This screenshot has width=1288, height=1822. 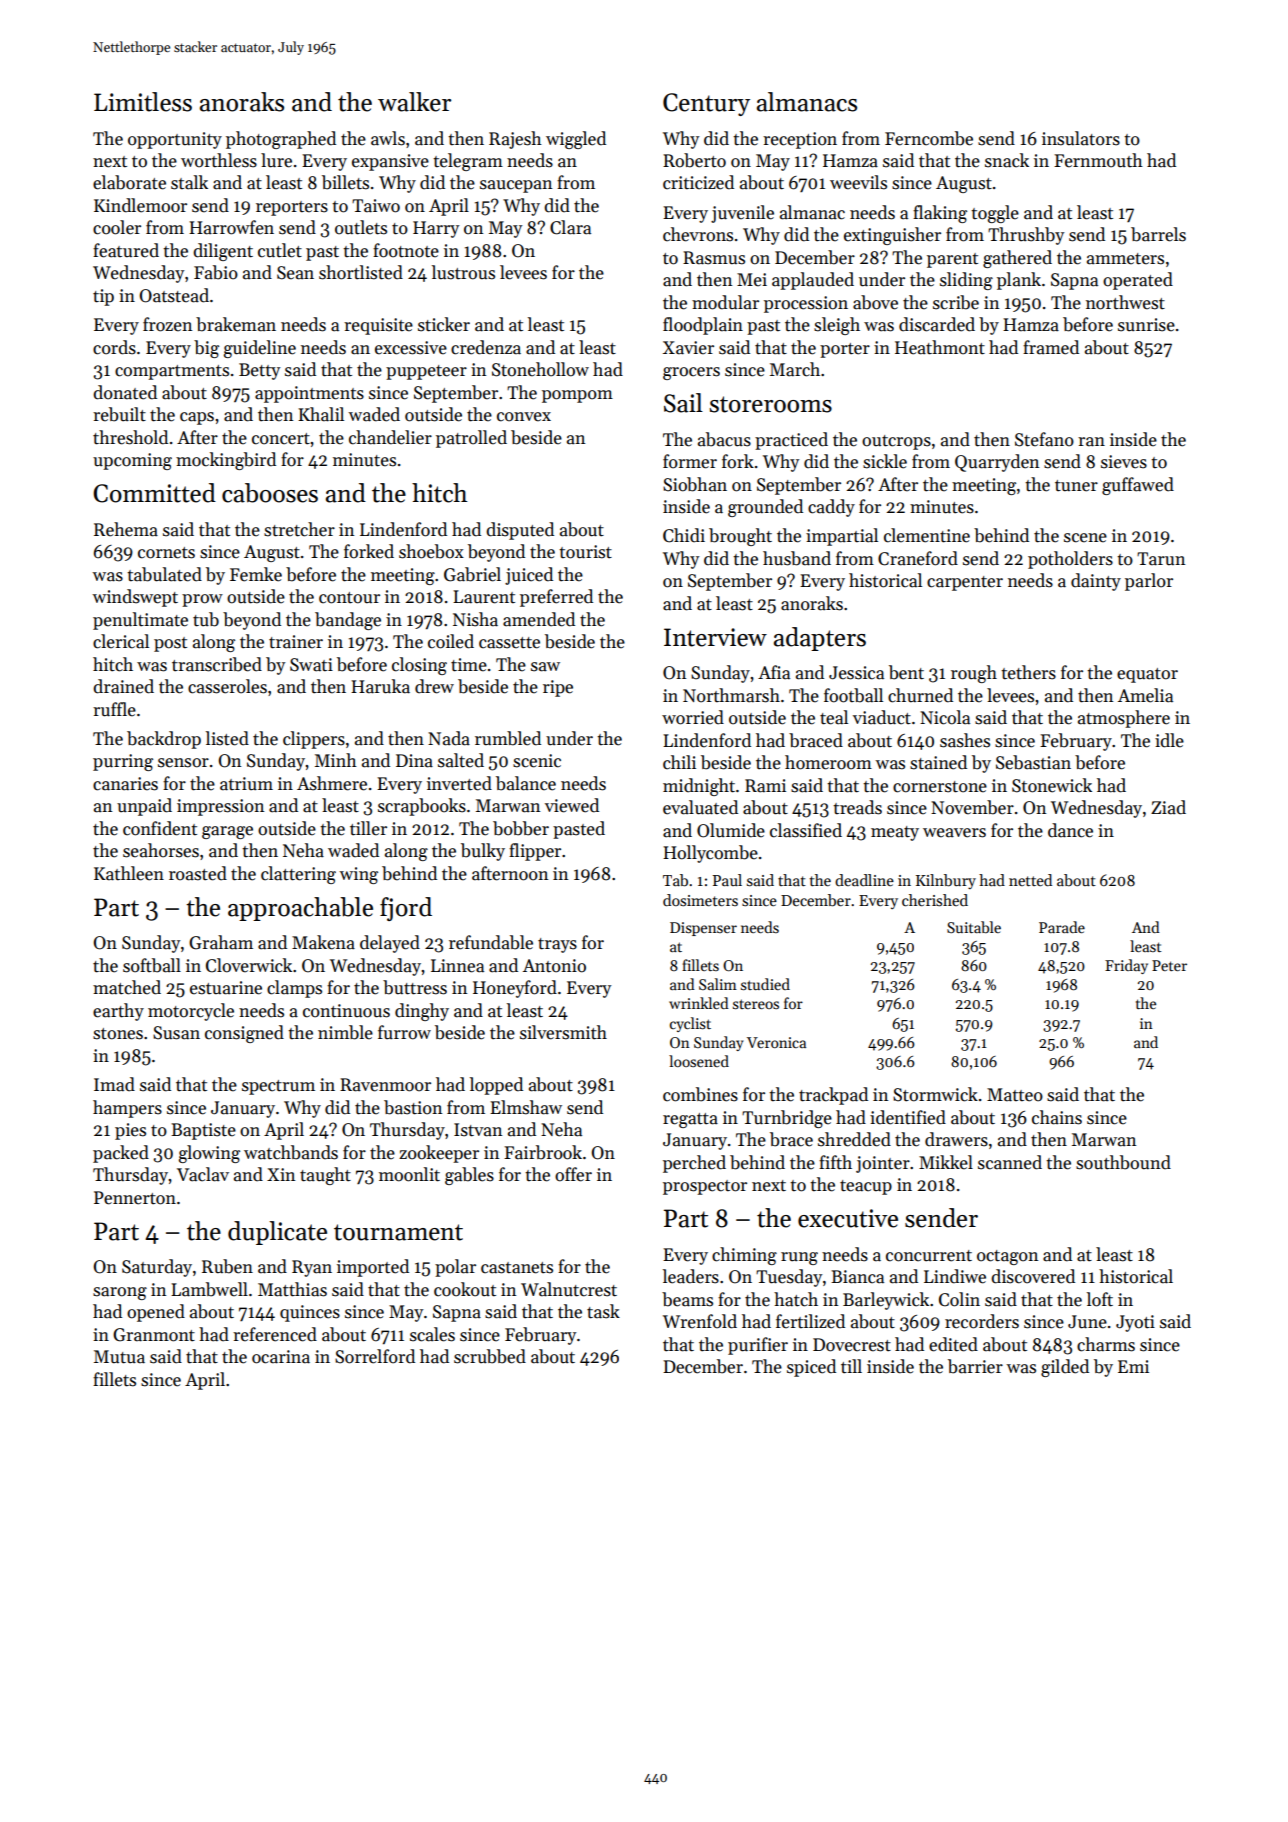 I want to click on sieves, so click(x=1124, y=462).
